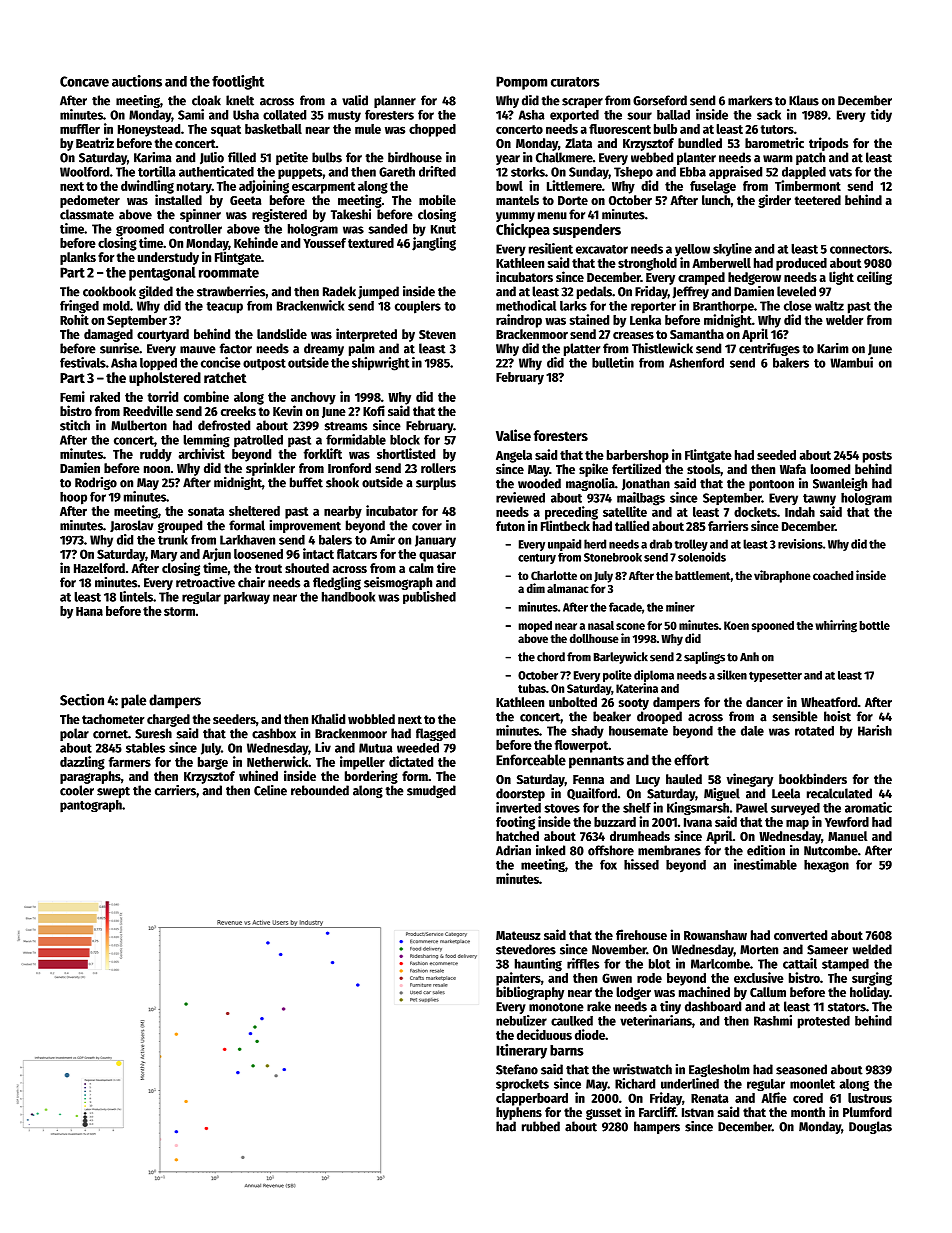  Describe the element at coordinates (839, 793) in the image. I see `recalculated` at that location.
